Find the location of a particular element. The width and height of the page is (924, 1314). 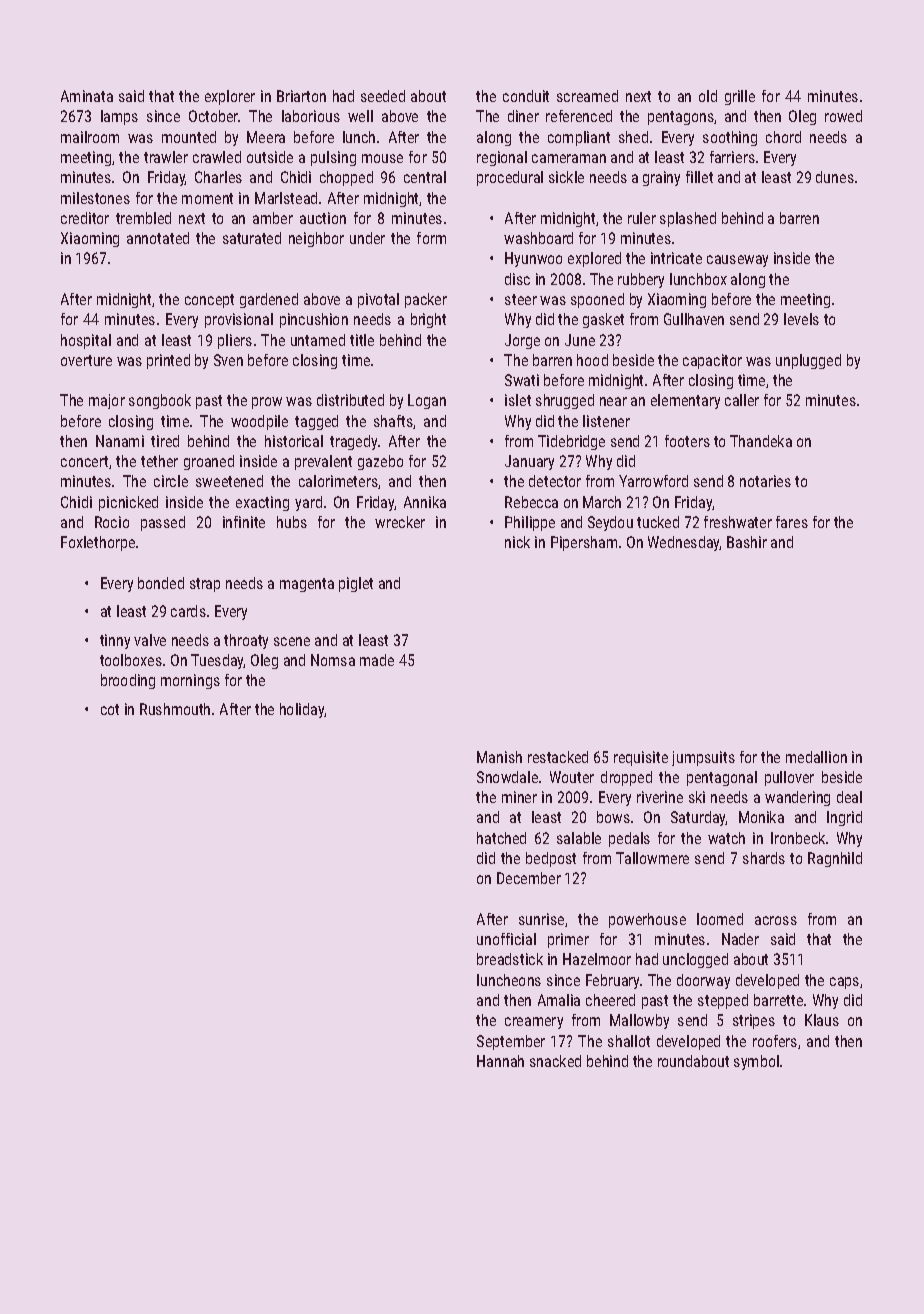

printed is located at coordinates (168, 361).
